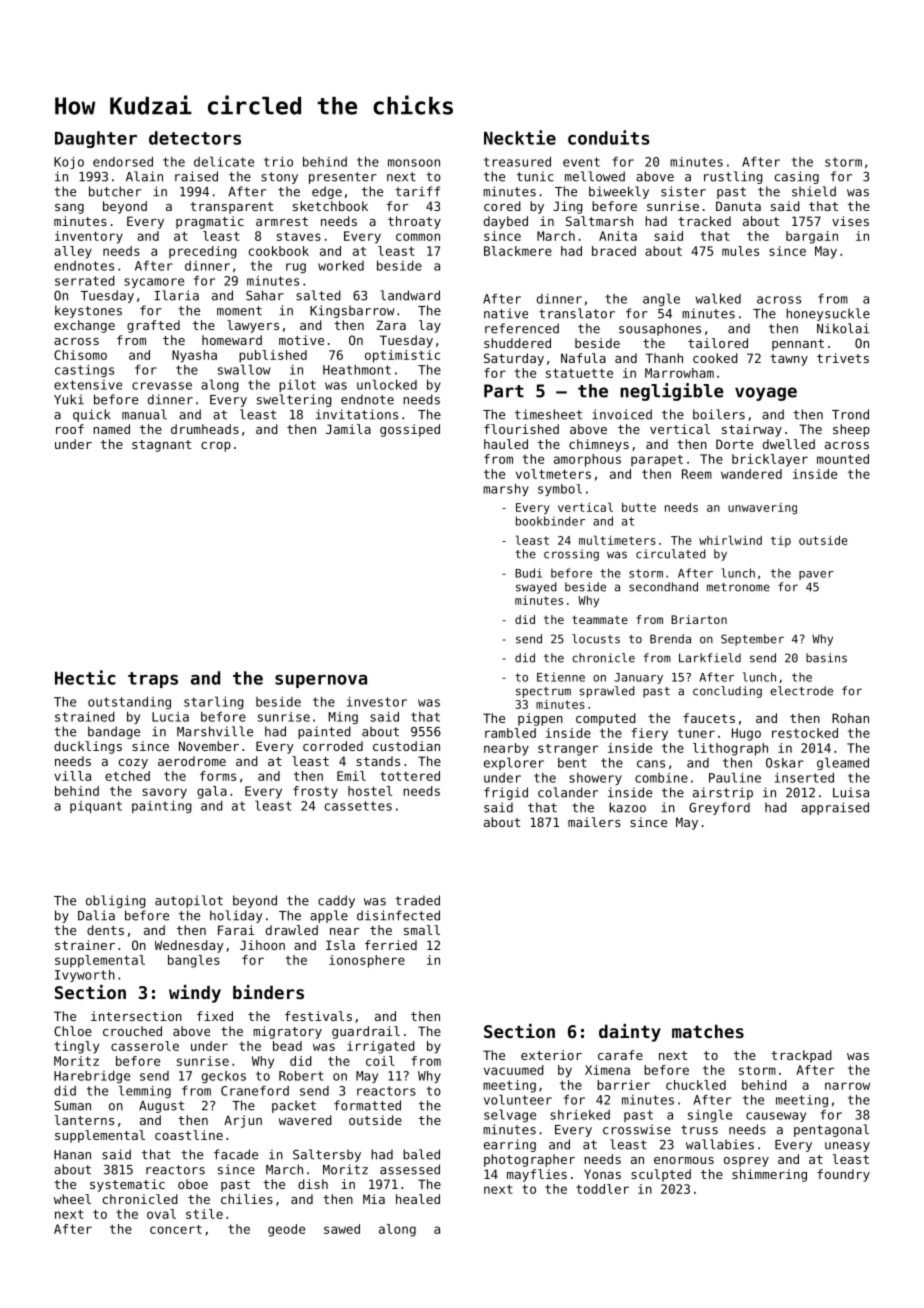 The width and height of the page is (924, 1308). Describe the element at coordinates (195, 138) in the page. I see `detectors` at that location.
